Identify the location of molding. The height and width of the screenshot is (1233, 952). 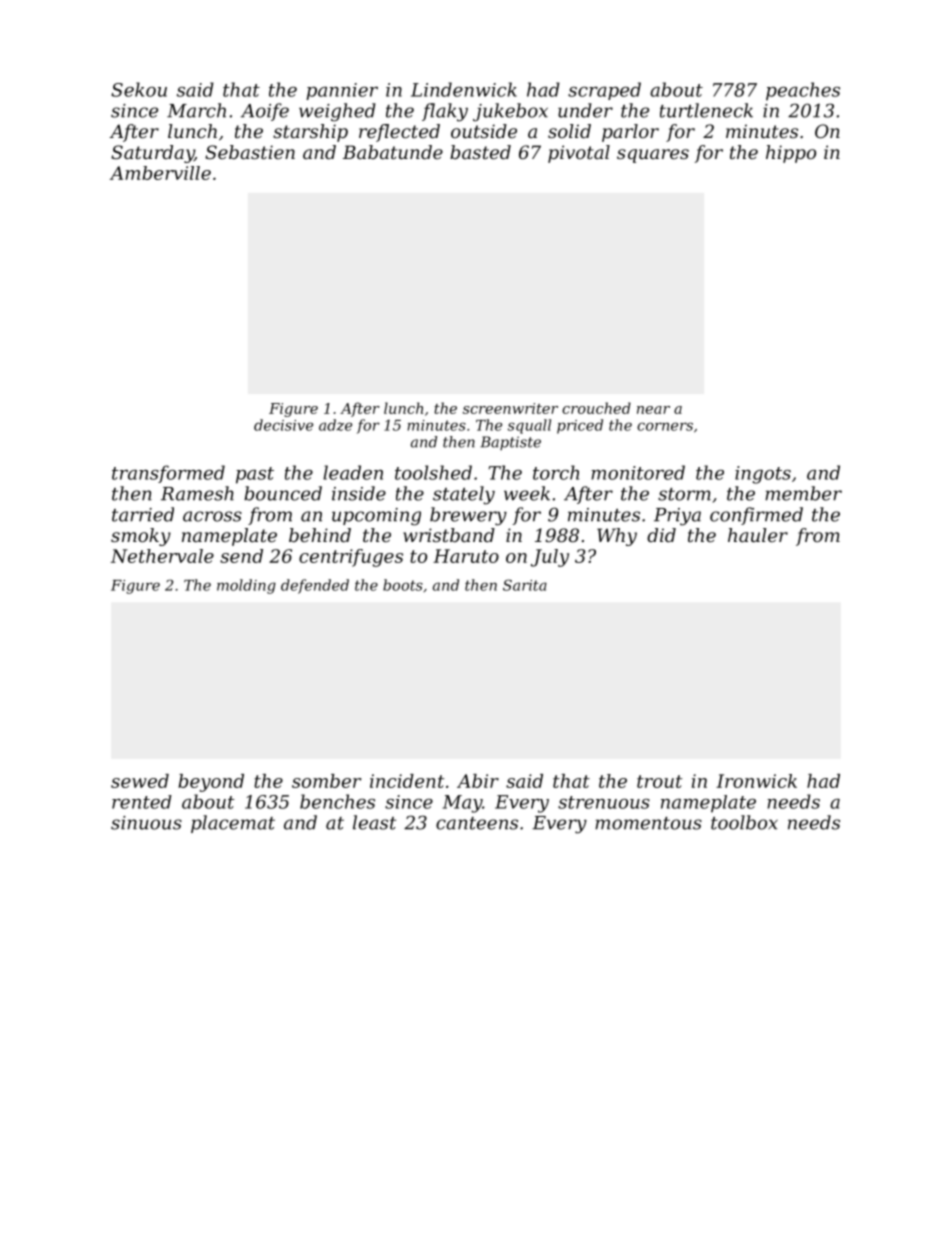
(246, 586).
